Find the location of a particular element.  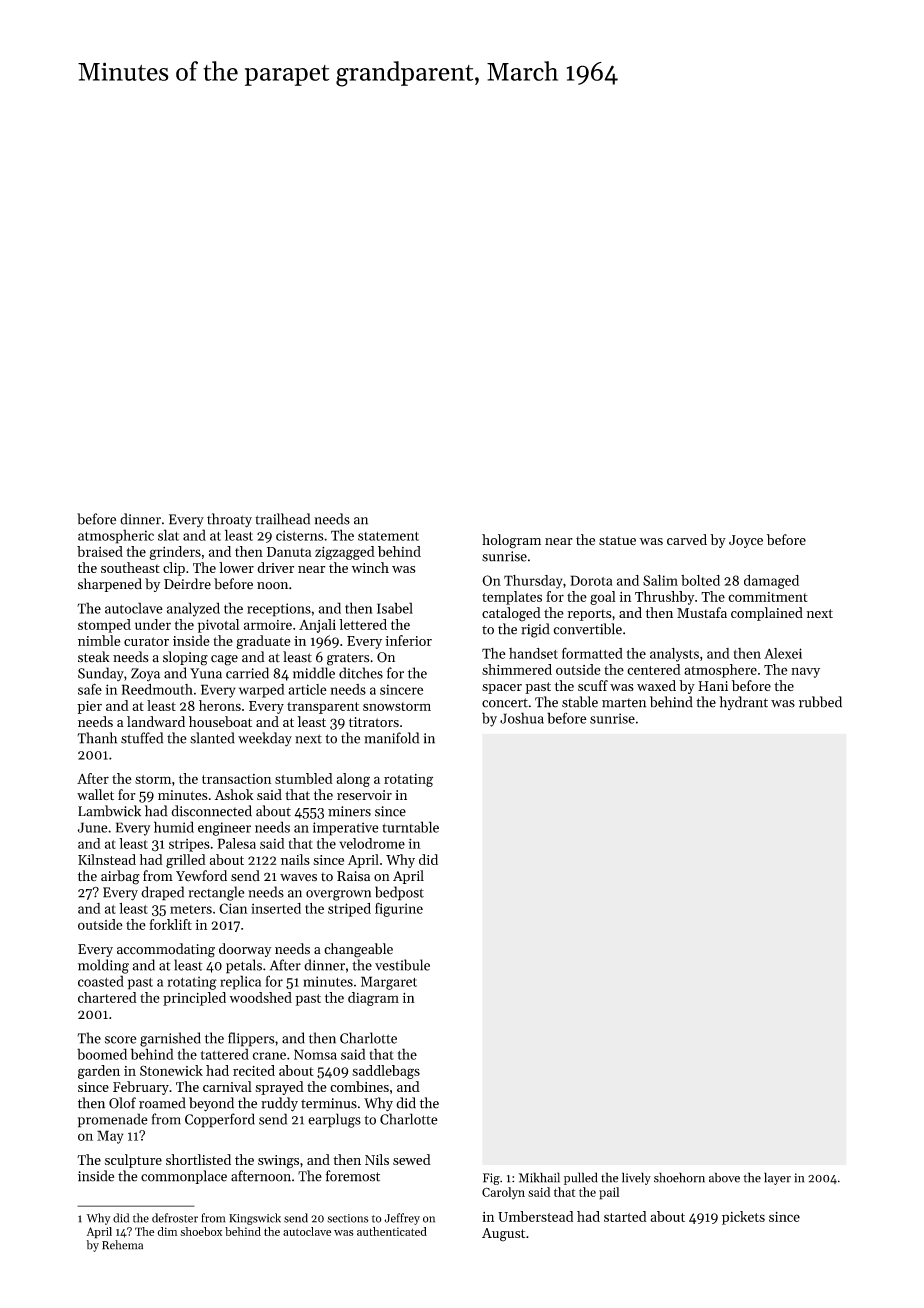

shoebox is located at coordinates (201, 1231).
